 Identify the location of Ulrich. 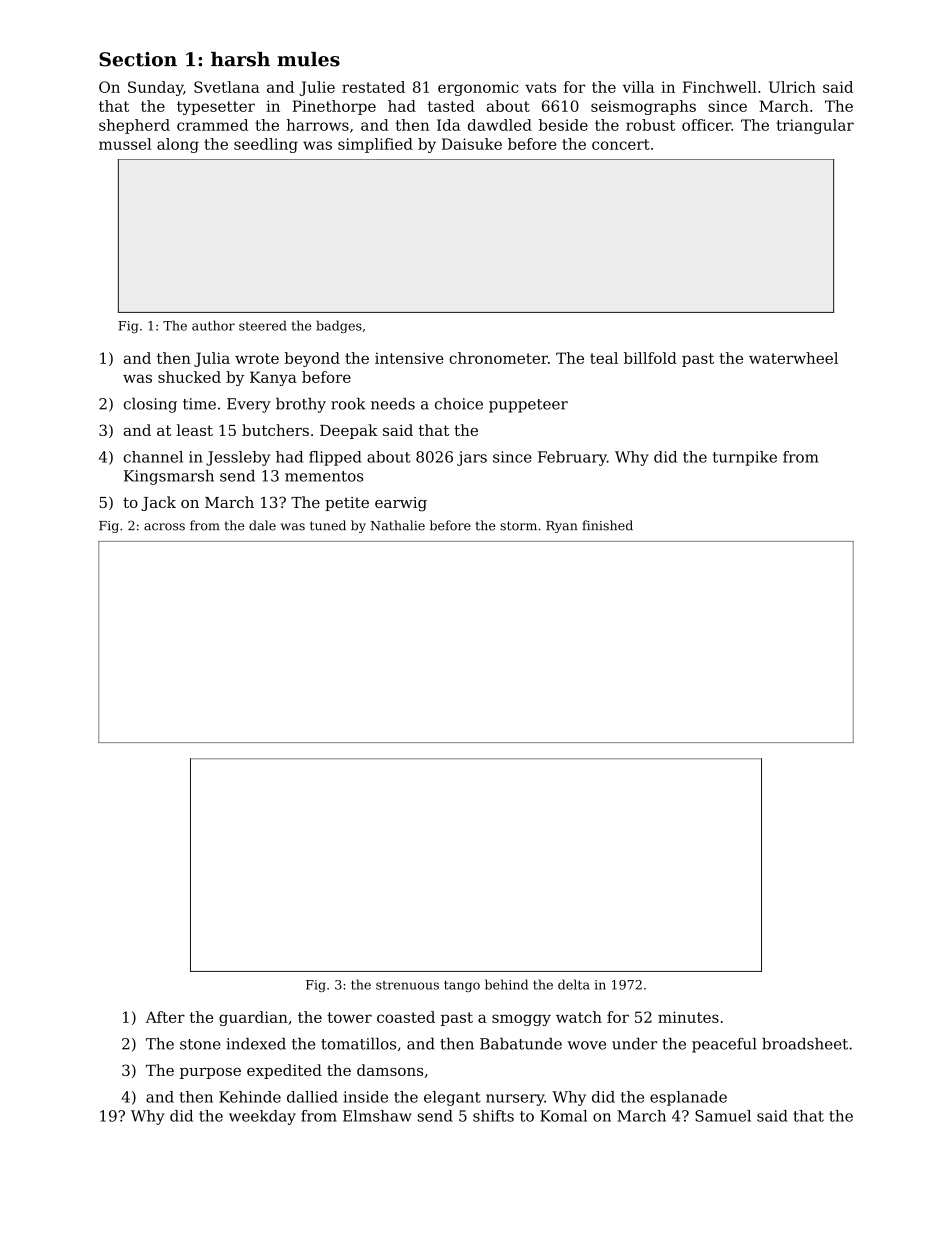
(792, 87).
